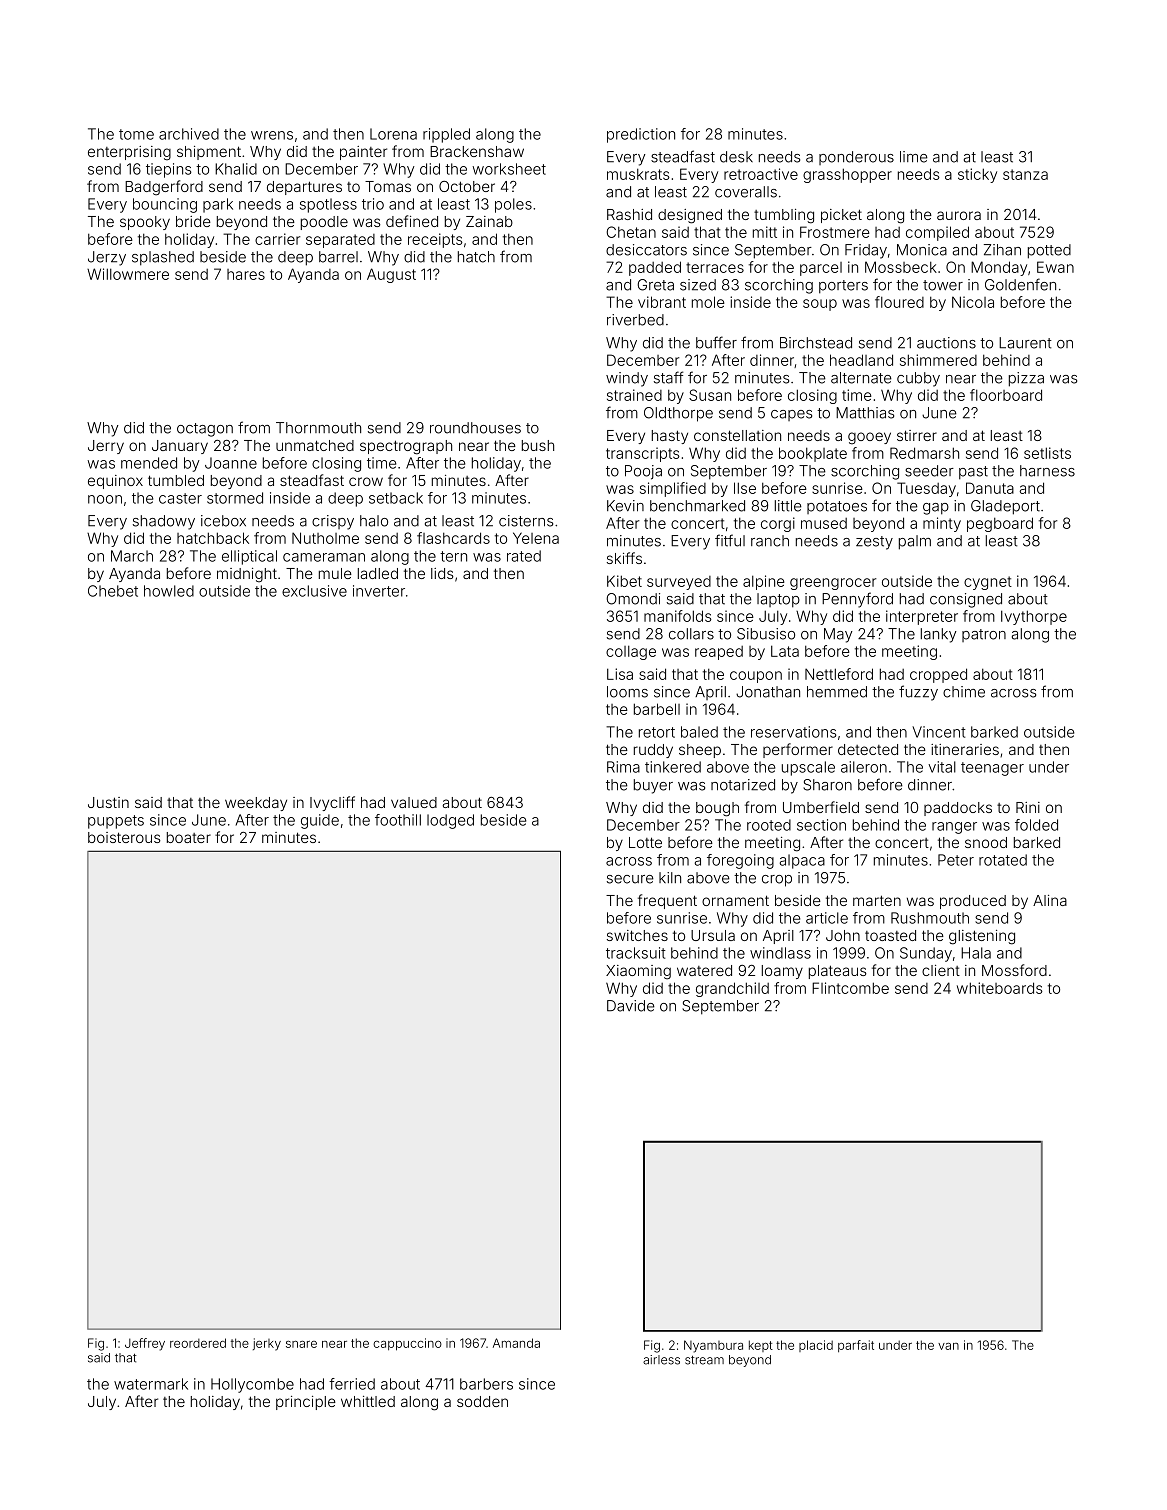 The image size is (1167, 1510). What do you see at coordinates (379, 591) in the screenshot?
I see `inverter` at bounding box center [379, 591].
